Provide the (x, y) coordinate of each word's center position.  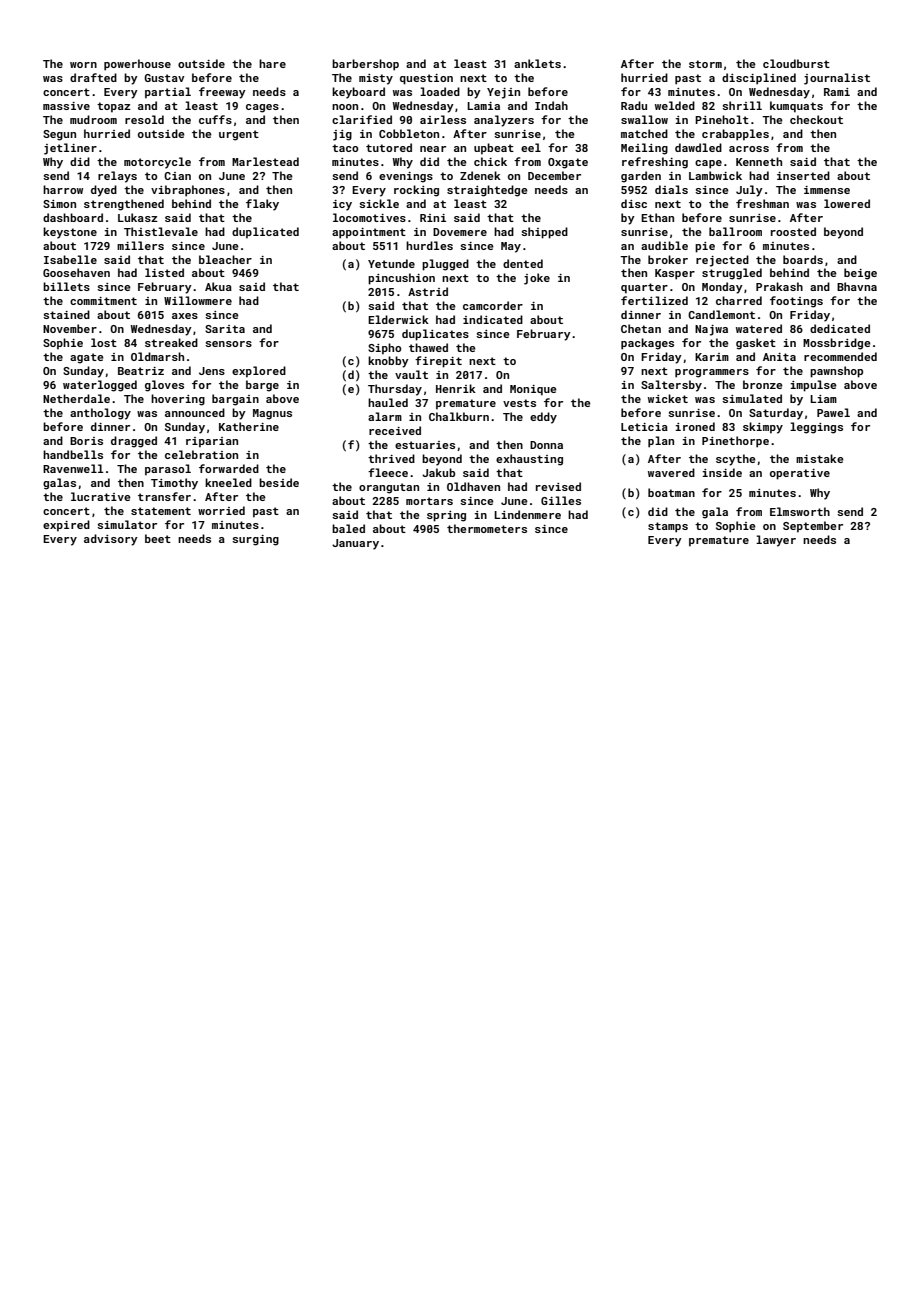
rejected (722, 261)
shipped (544, 233)
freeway (222, 93)
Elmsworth (800, 511)
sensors (228, 344)
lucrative (101, 496)
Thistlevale (161, 231)
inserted (803, 175)
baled (348, 528)
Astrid (428, 291)
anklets (537, 63)
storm (705, 64)
